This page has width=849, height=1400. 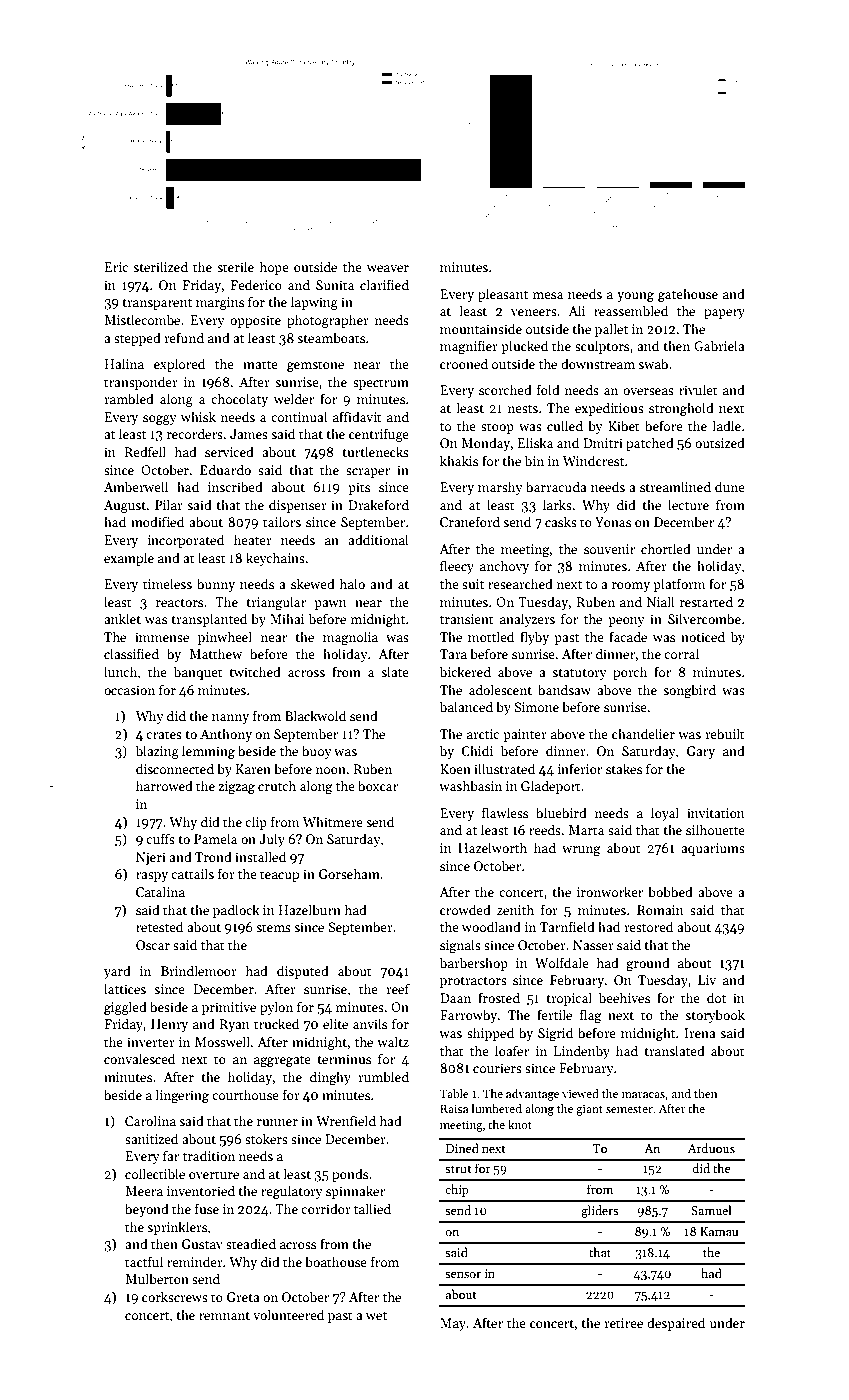 I want to click on transient, so click(x=467, y=619).
